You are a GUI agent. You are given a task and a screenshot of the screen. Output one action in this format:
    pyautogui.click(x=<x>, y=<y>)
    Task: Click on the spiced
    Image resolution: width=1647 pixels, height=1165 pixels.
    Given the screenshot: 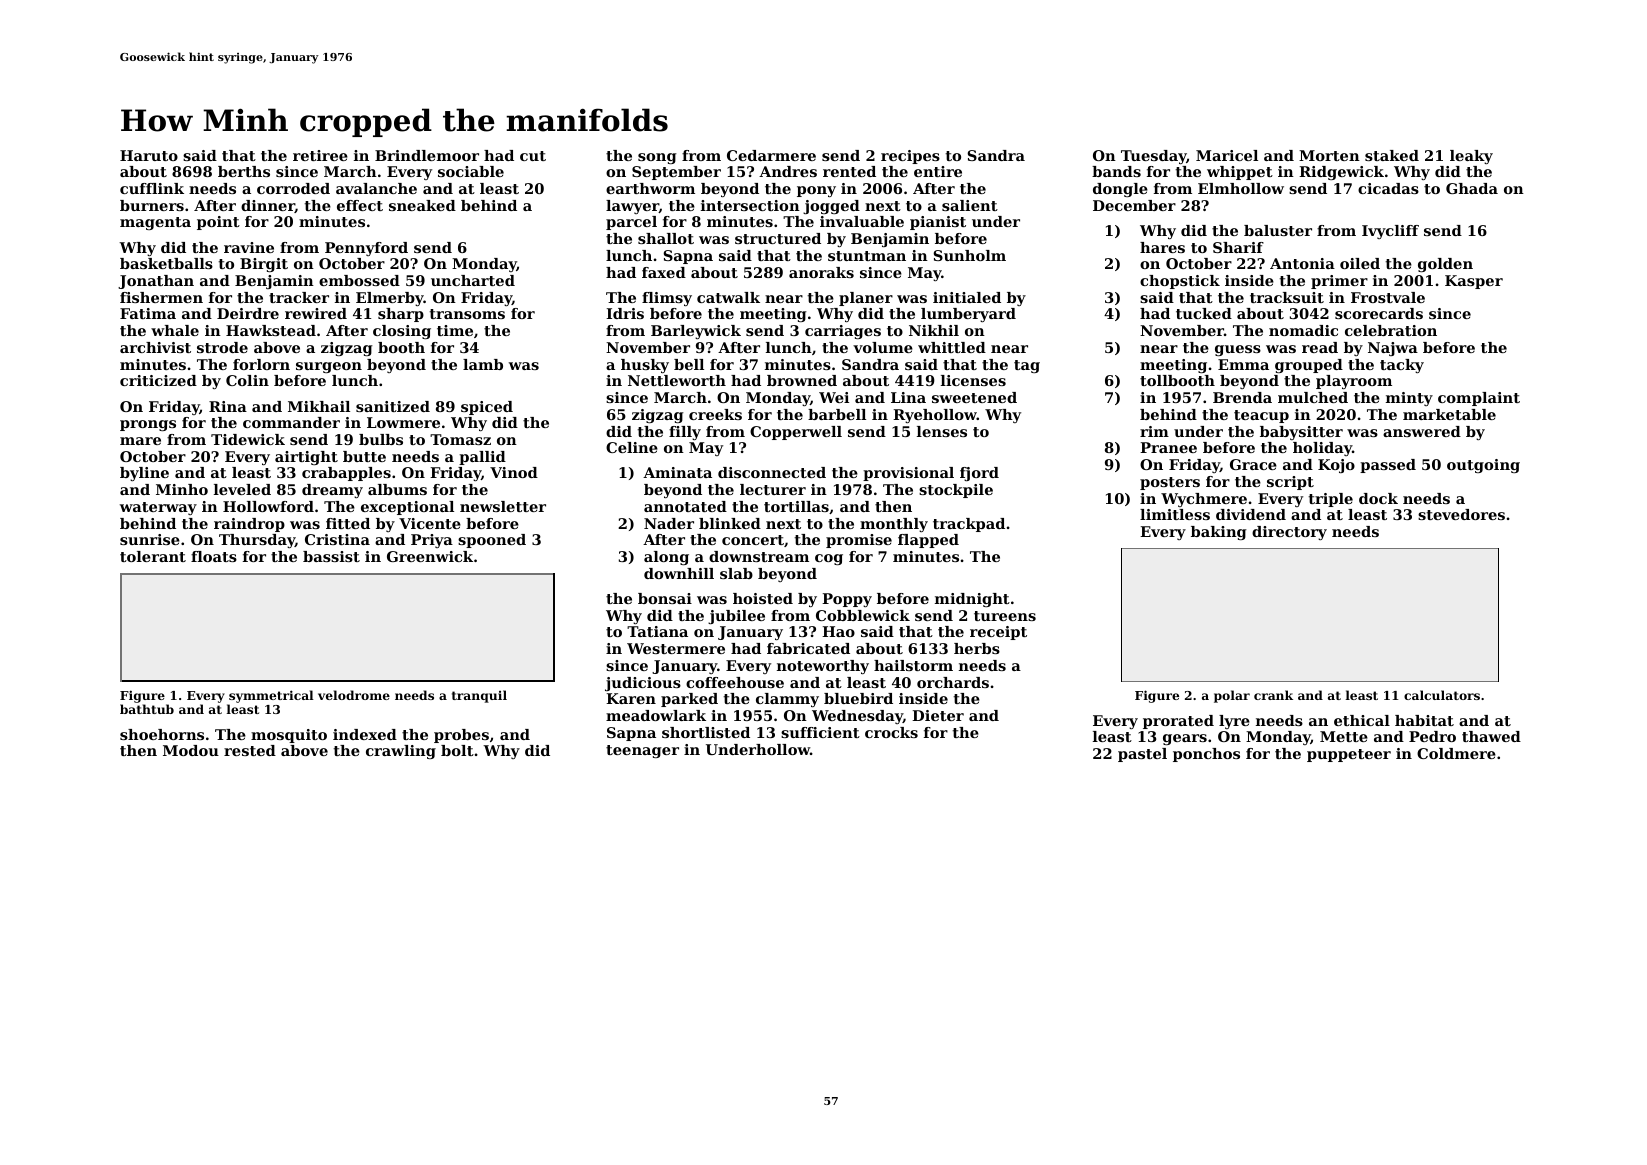 What is the action you would take?
    pyautogui.click(x=487, y=408)
